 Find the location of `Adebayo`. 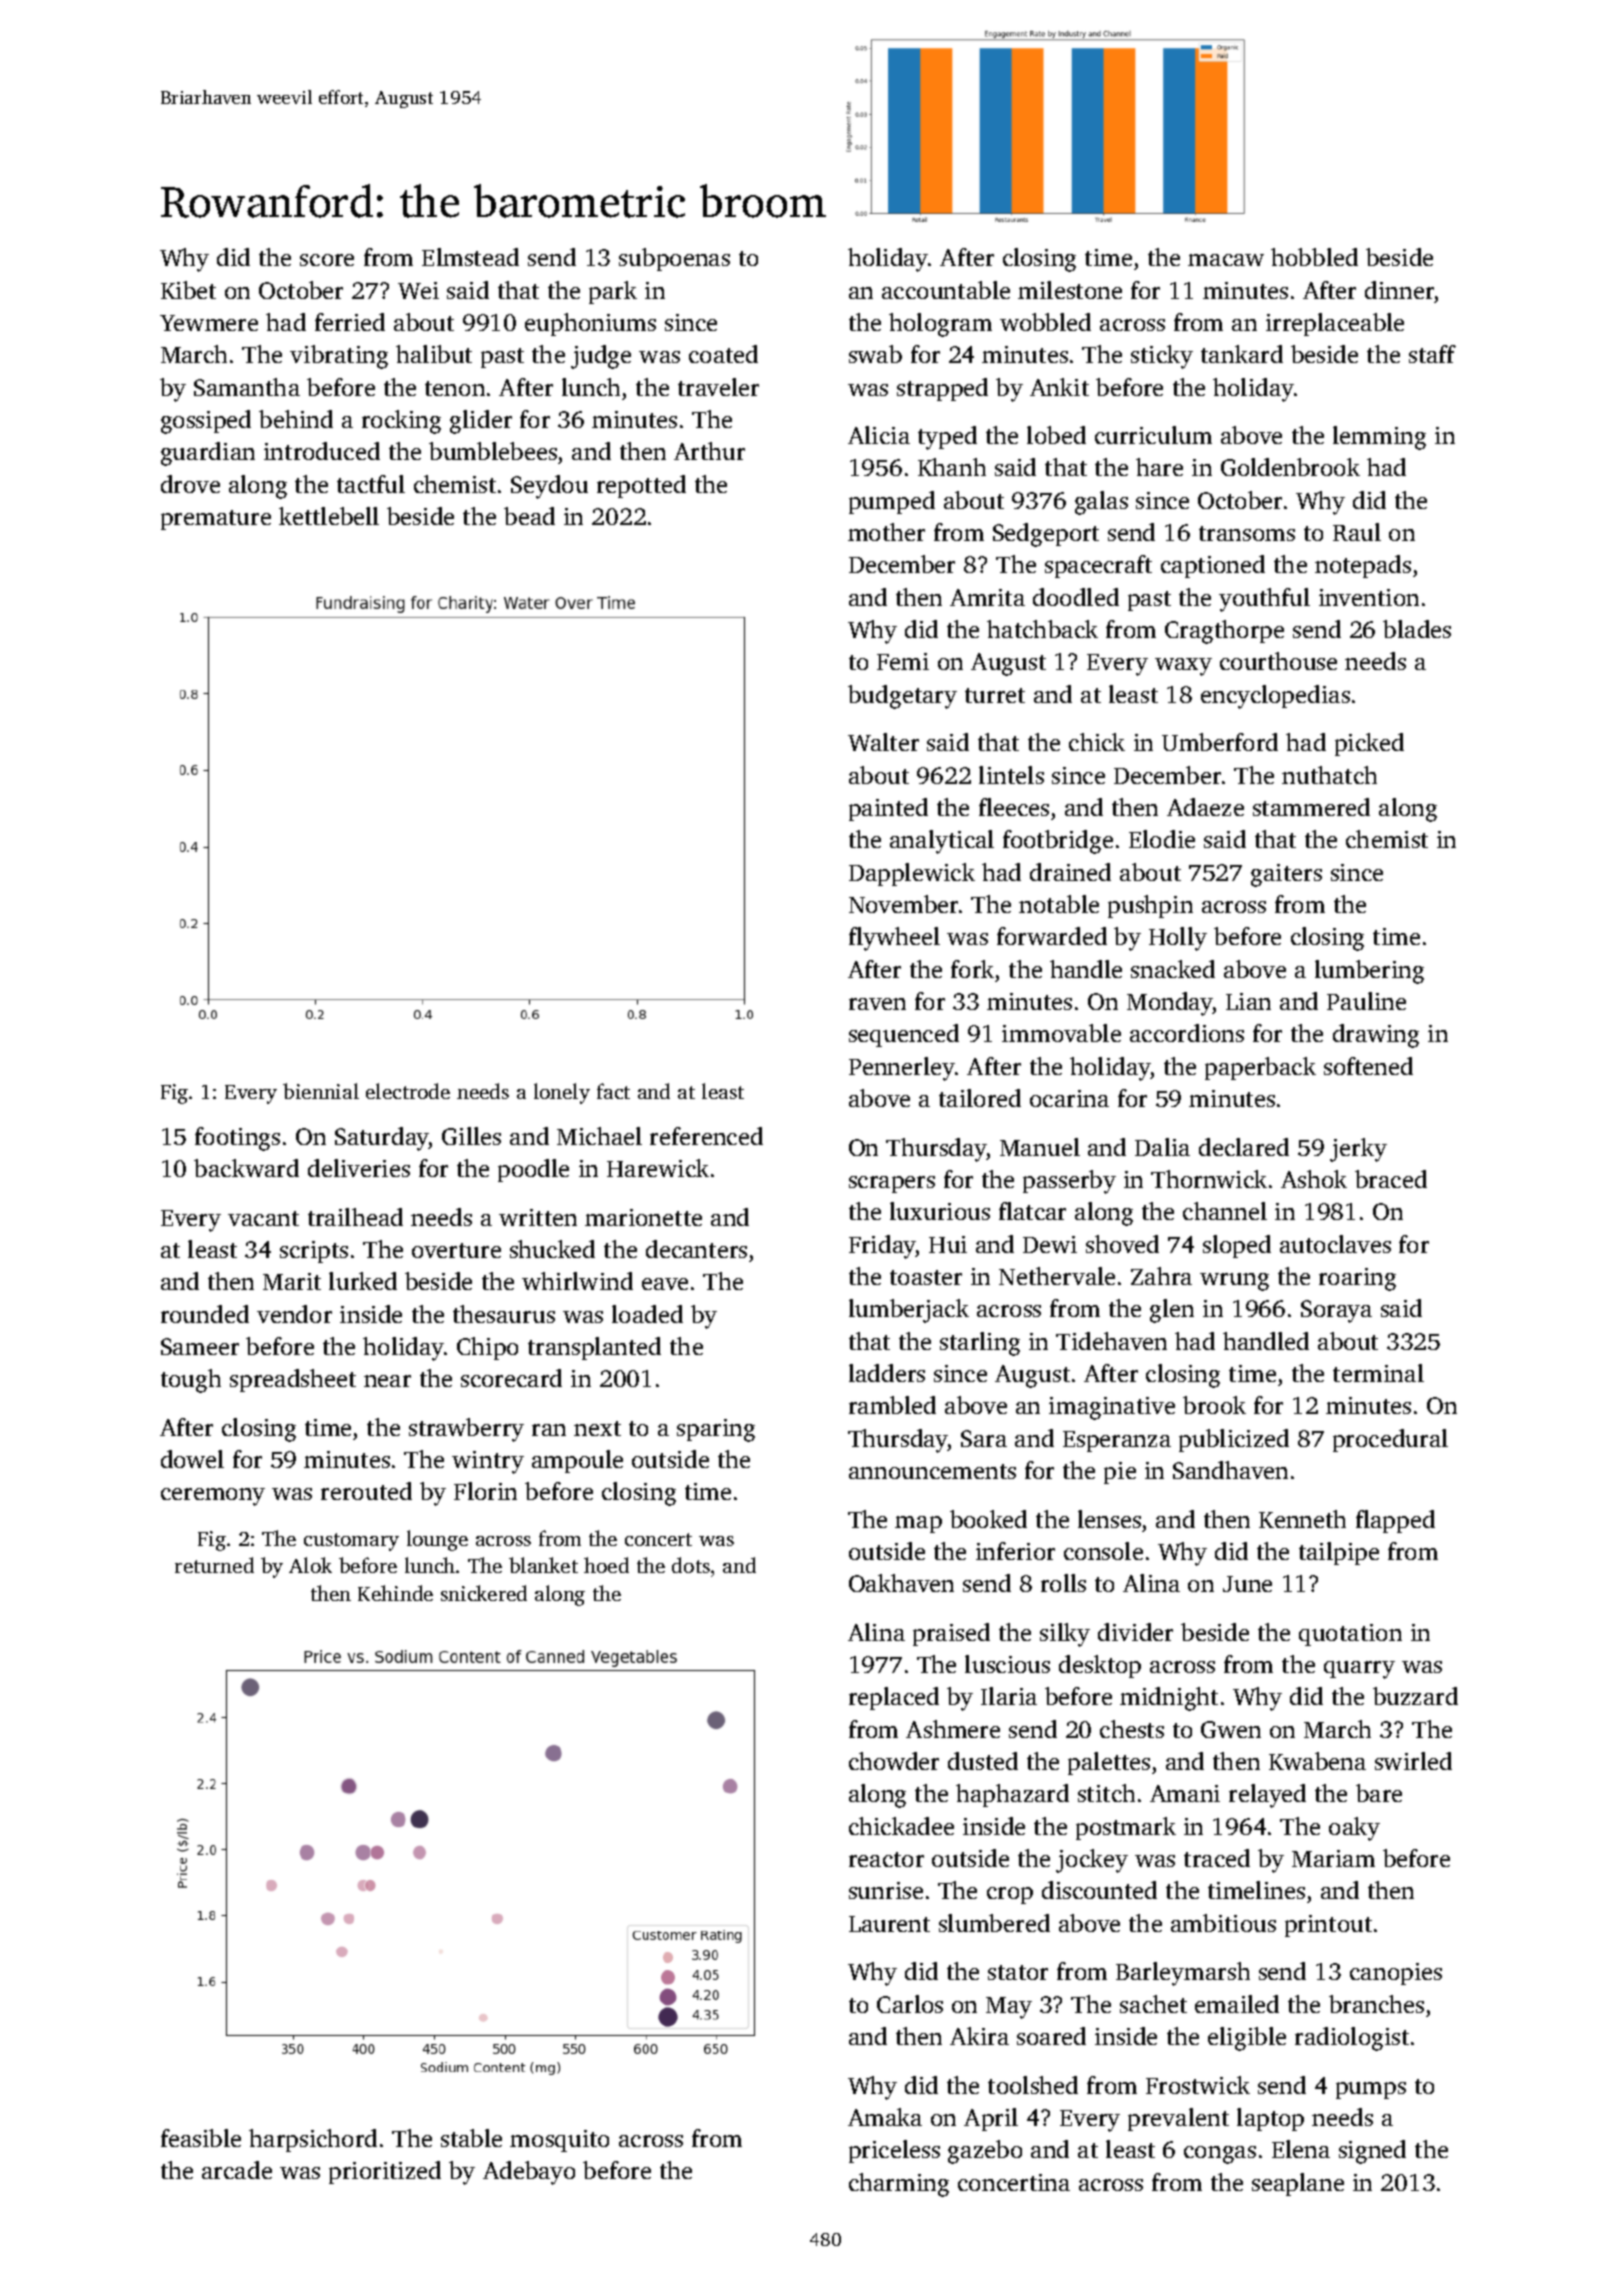

Adebayo is located at coordinates (529, 2173).
